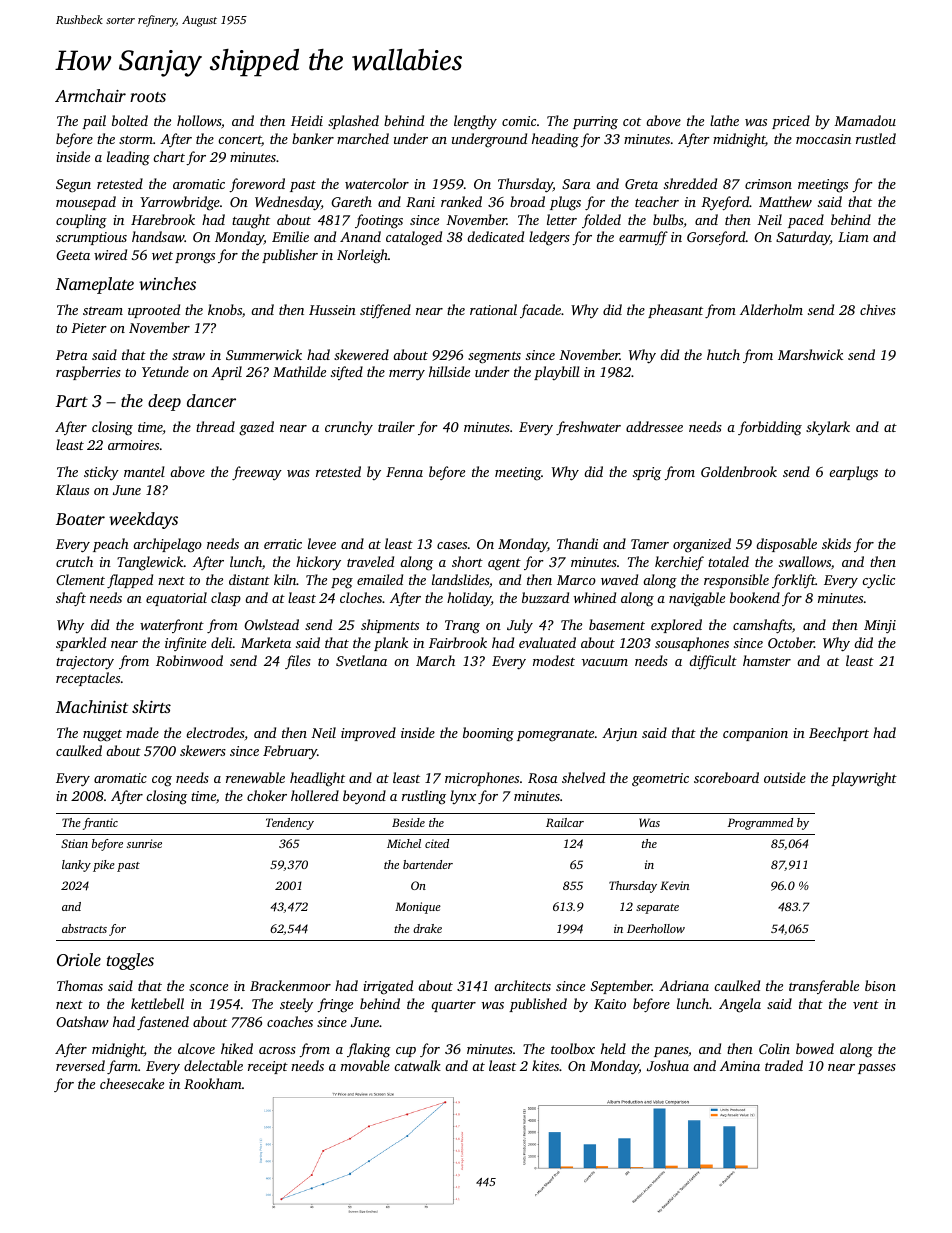 The width and height of the screenshot is (952, 1233). What do you see at coordinates (208, 987) in the screenshot?
I see `sconce` at bounding box center [208, 987].
